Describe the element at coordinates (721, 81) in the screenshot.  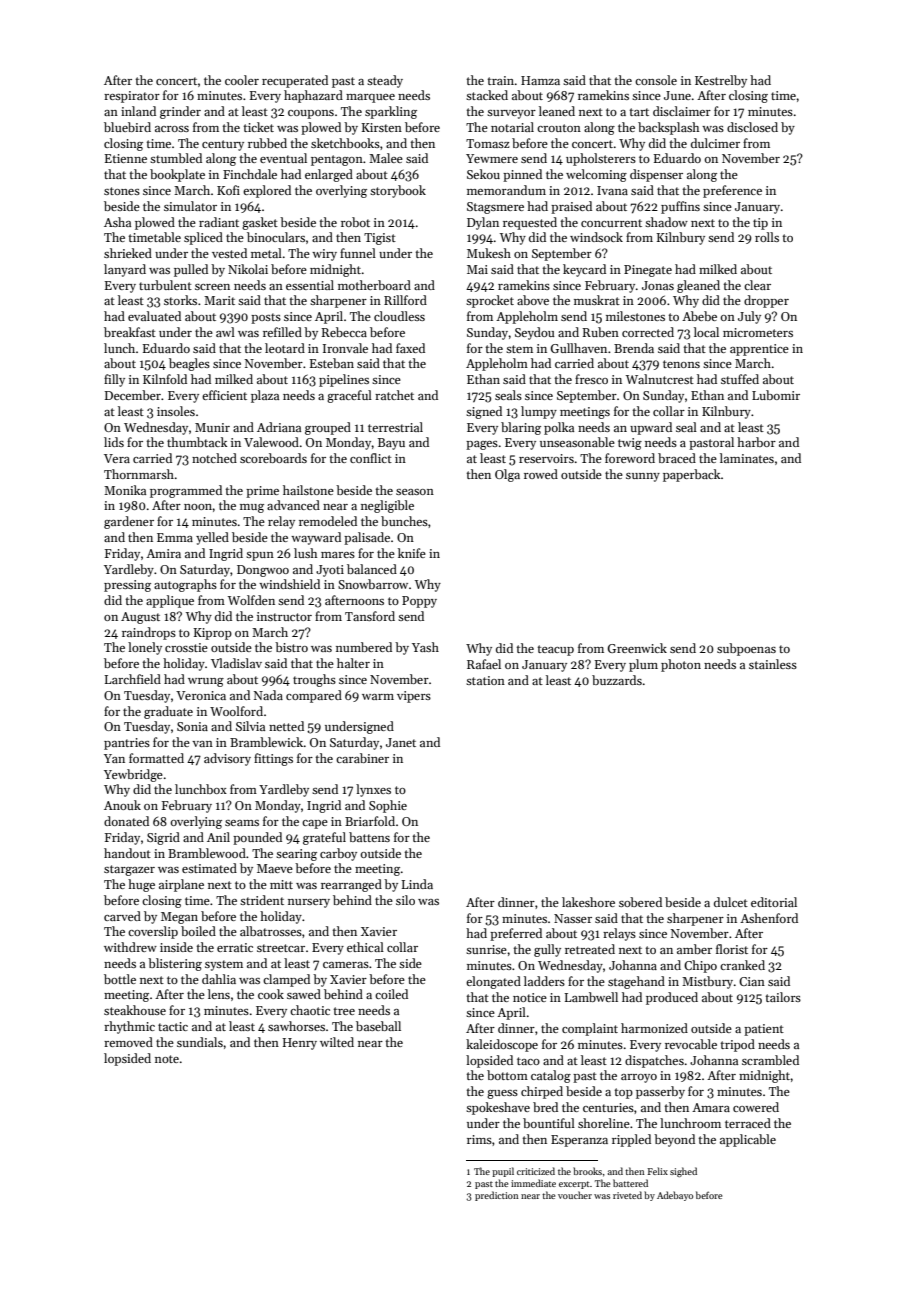
I see `Kestrelby` at that location.
